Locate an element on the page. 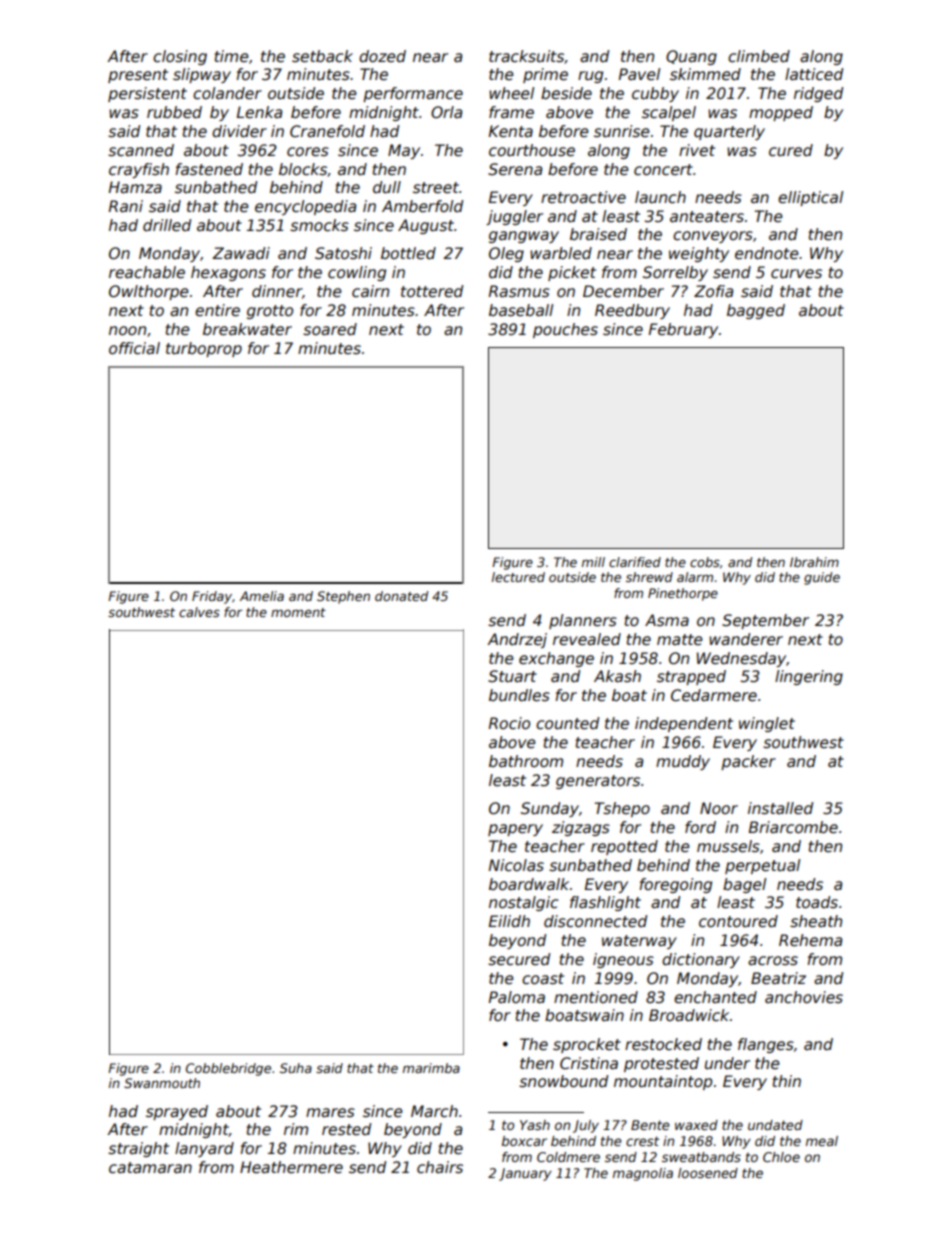 Image resolution: width=952 pixels, height=1233 pixels. Paloma is located at coordinates (517, 997).
